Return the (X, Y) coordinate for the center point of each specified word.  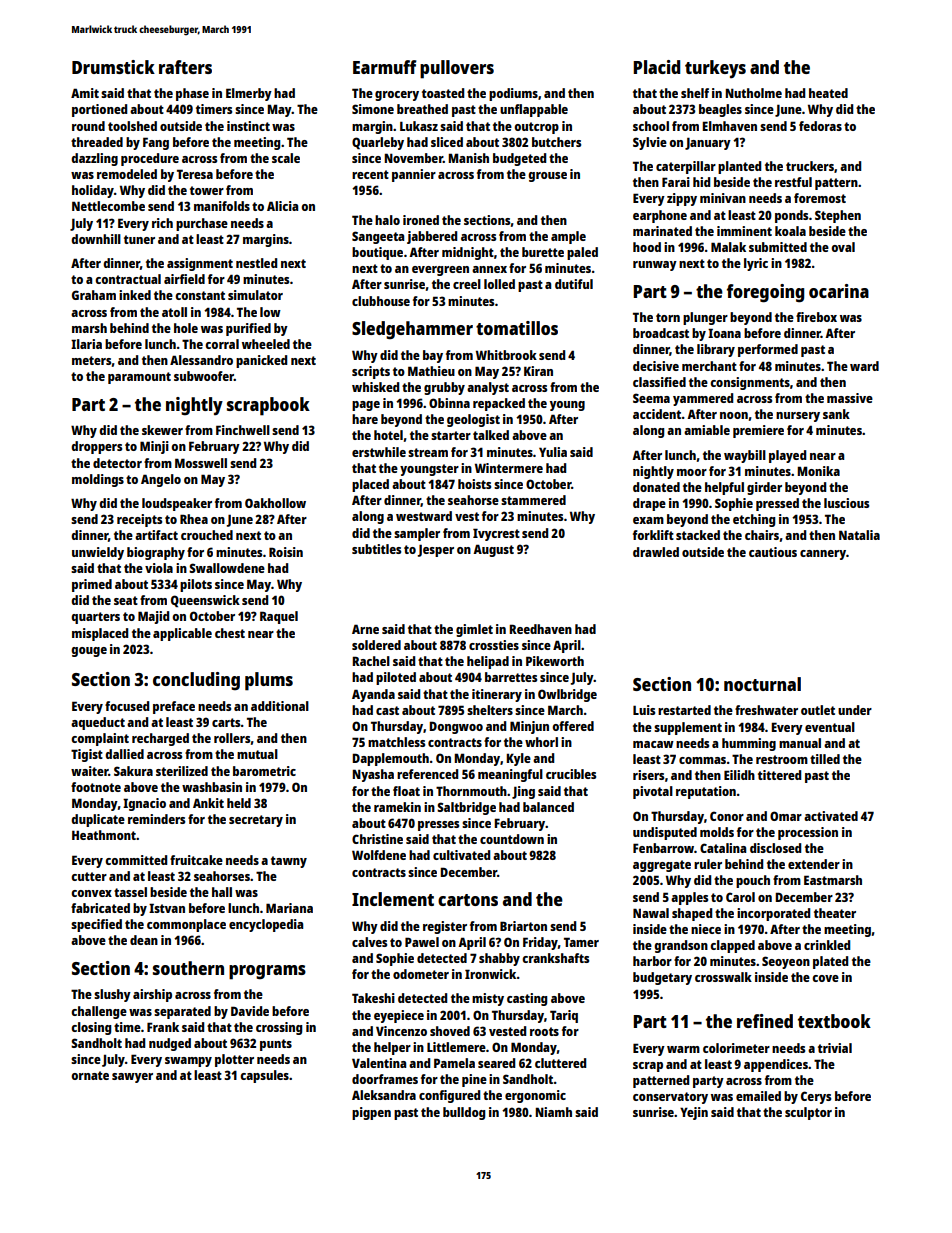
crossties (494, 645)
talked (491, 435)
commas (702, 760)
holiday (93, 191)
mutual (257, 754)
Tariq (564, 1016)
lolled (499, 284)
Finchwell (243, 430)
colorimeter (736, 1048)
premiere (758, 431)
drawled (656, 552)
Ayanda (373, 695)
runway (655, 266)
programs (267, 972)
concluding (196, 681)
